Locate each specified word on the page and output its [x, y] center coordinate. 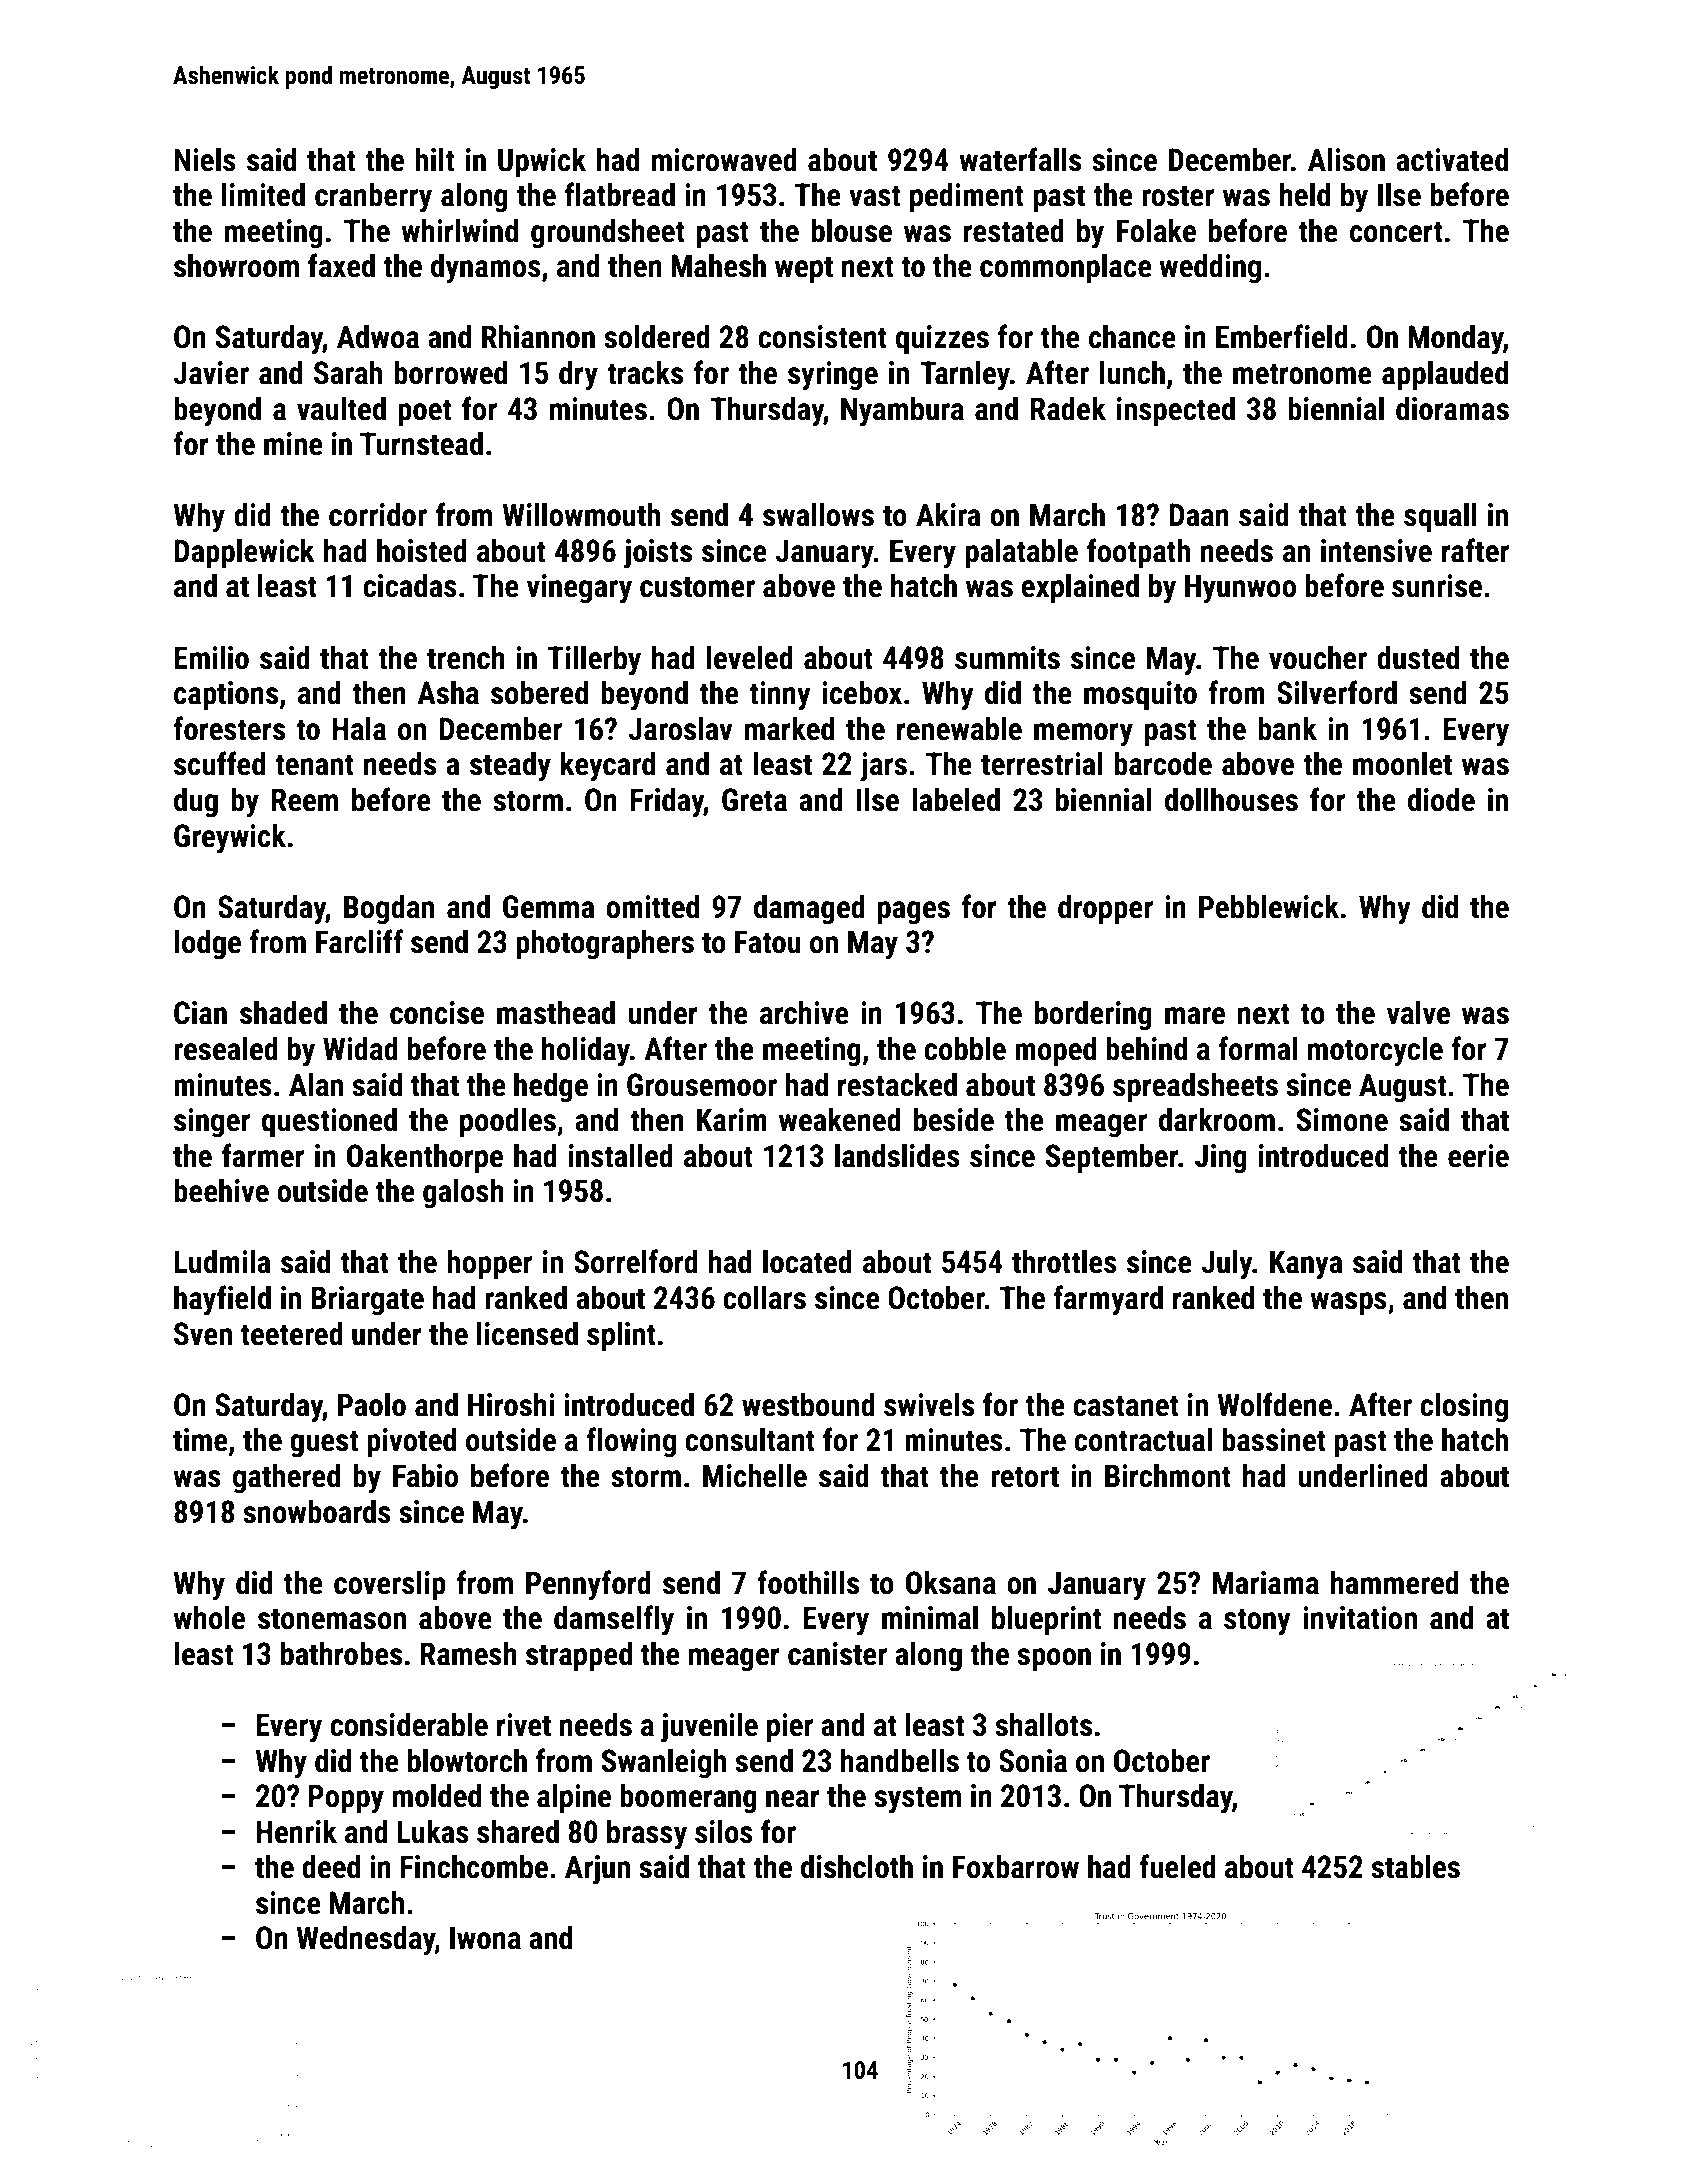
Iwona [485, 1938]
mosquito [1140, 696]
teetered [292, 1334]
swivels [929, 1405]
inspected [1176, 412]
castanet [1126, 1406]
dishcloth [857, 1867]
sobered [539, 693]
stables [1415, 1867]
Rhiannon [538, 337]
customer [697, 587]
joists [658, 554]
